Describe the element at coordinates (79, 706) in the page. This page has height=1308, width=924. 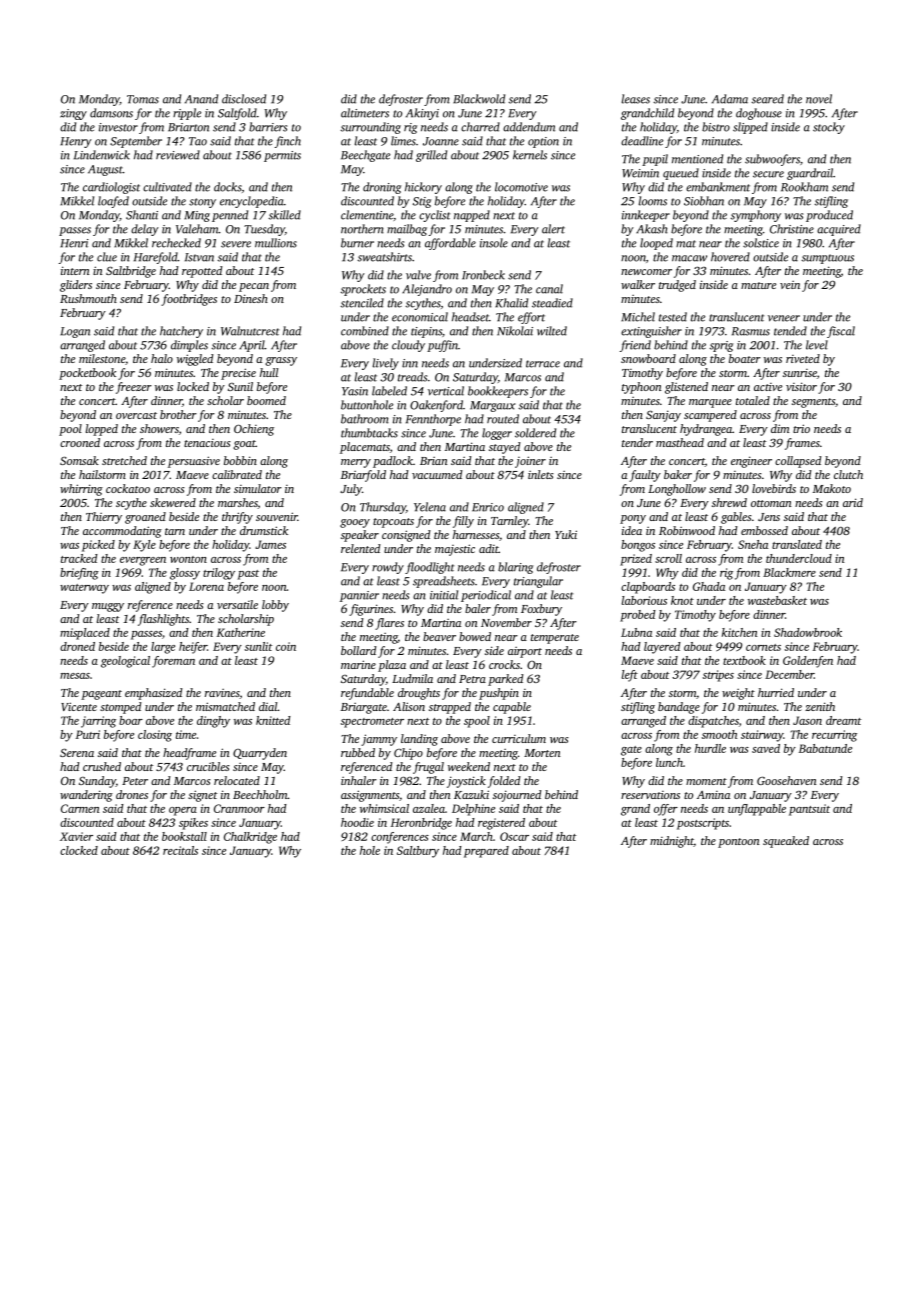
I see `Vicente` at that location.
